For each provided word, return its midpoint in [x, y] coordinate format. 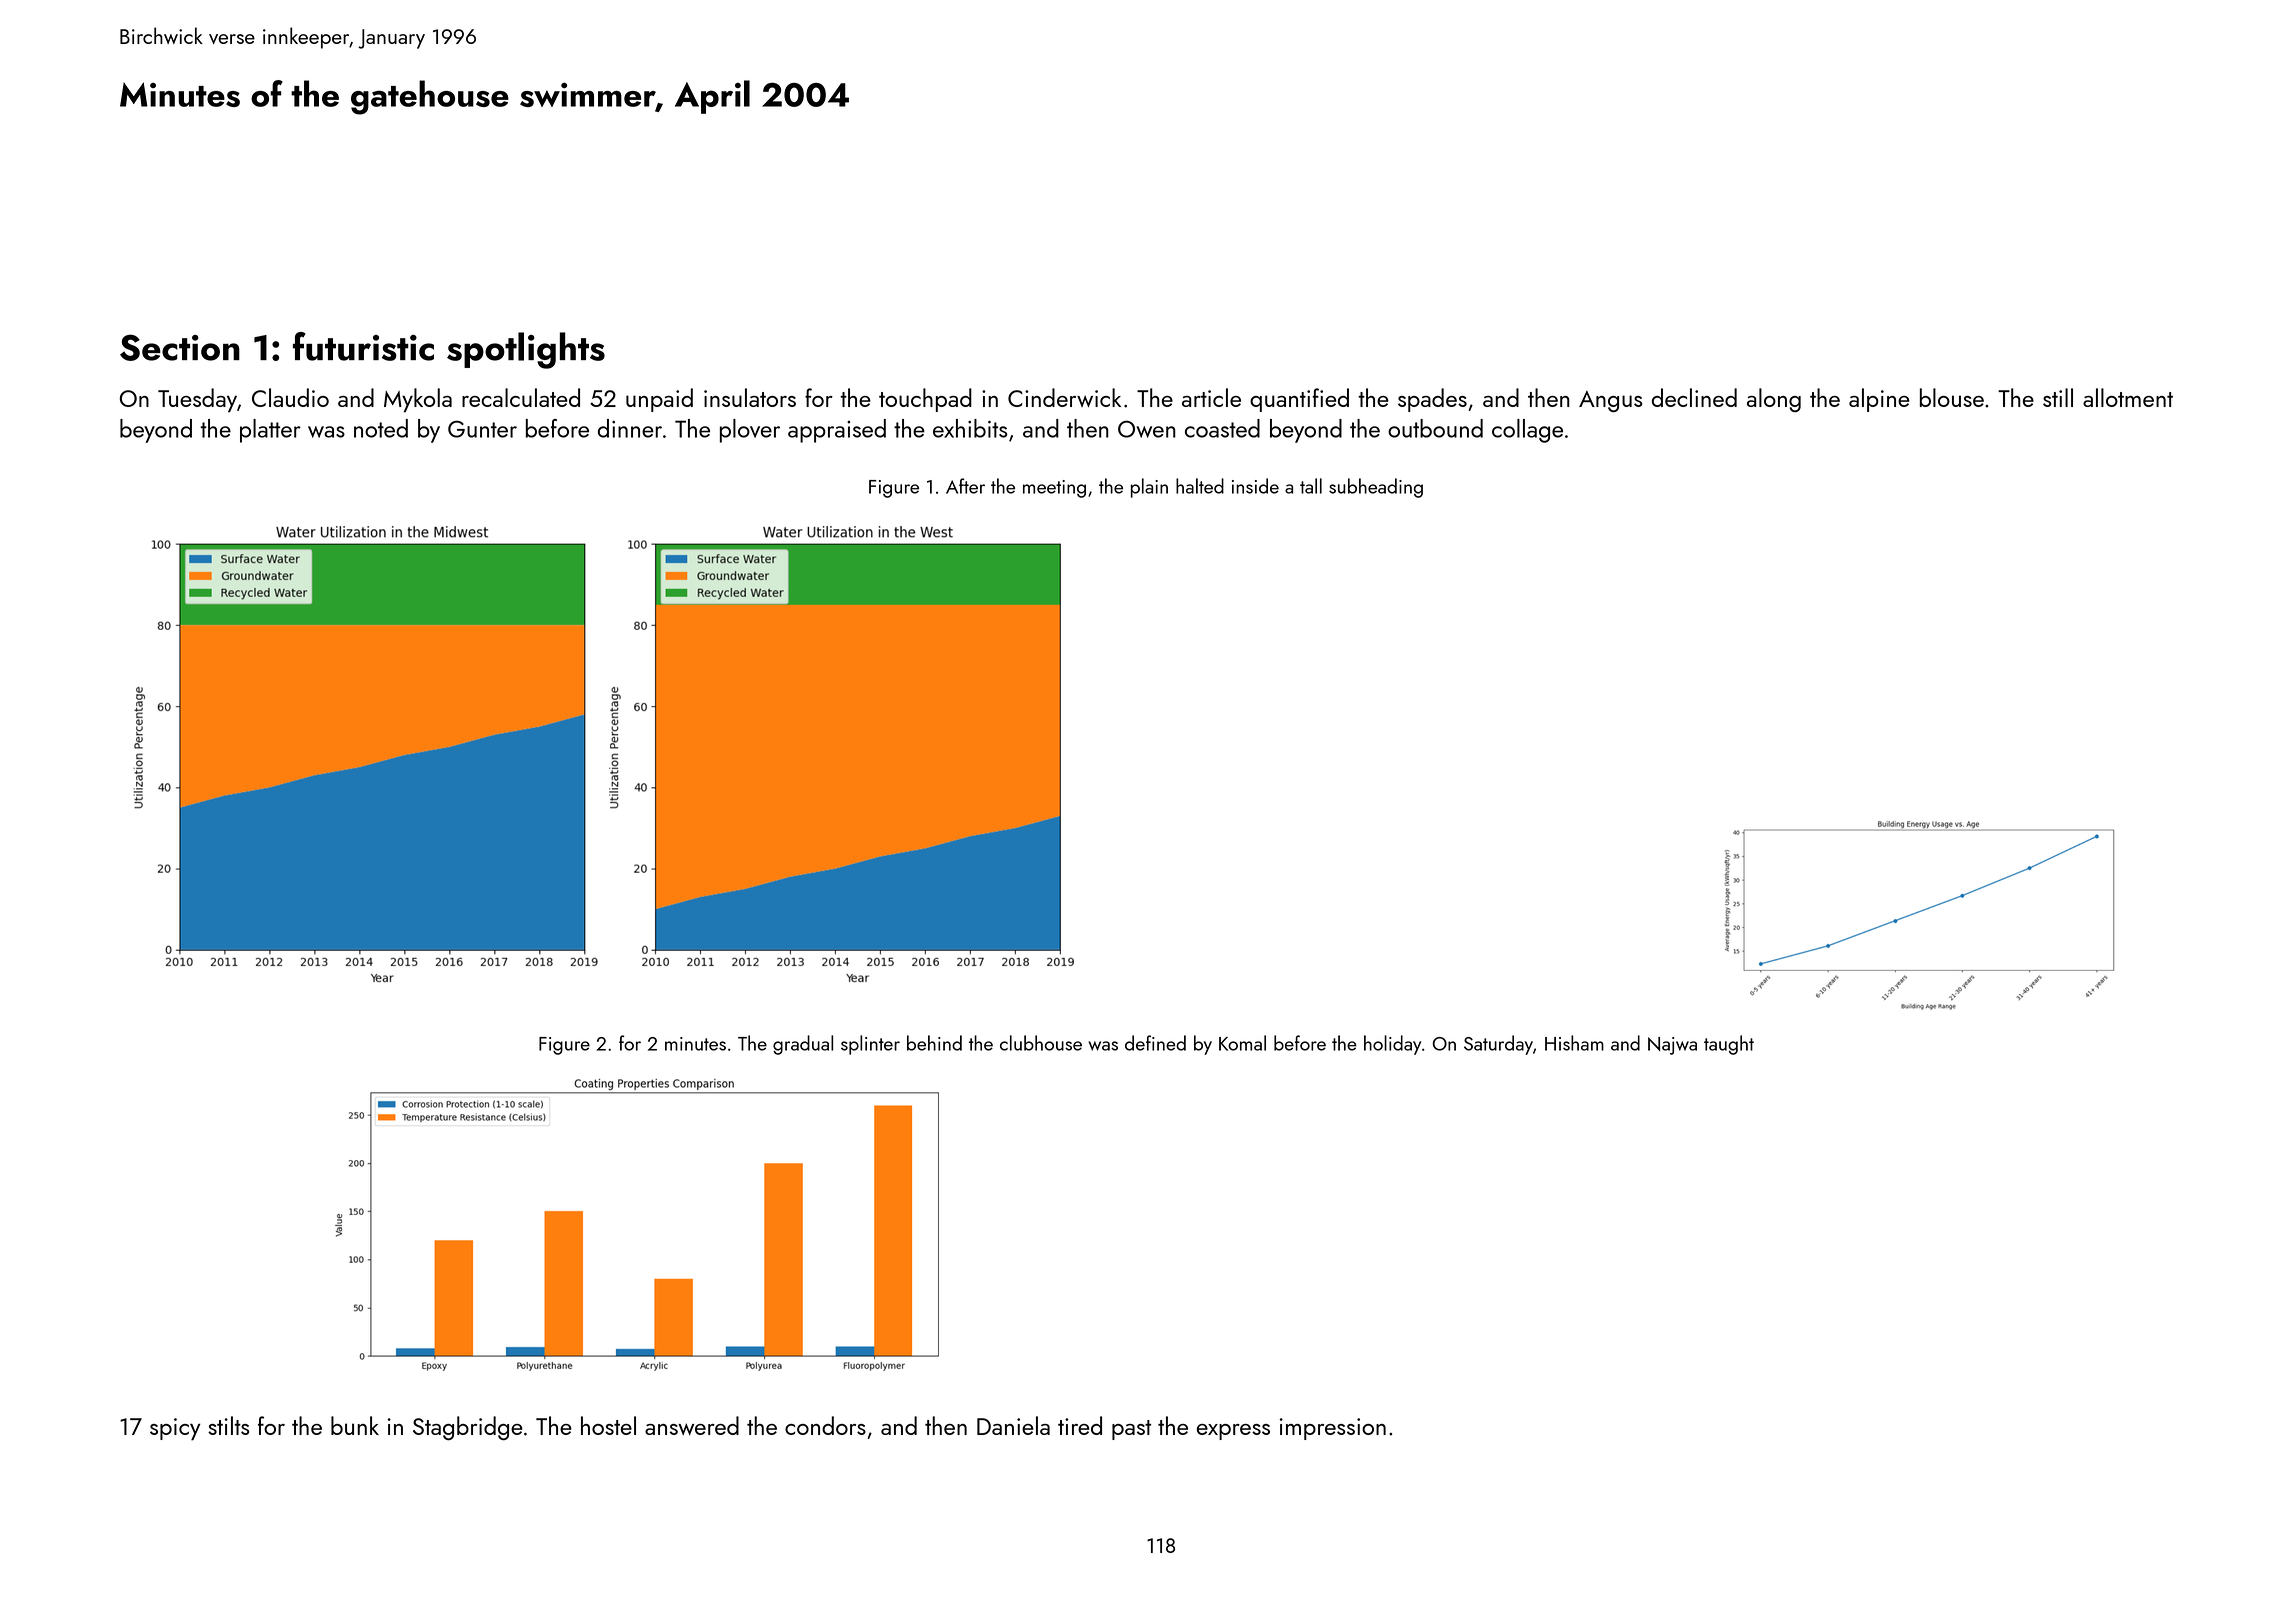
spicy [175, 1429]
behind [934, 1043]
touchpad [925, 400]
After [965, 486]
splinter [870, 1045]
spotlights [526, 350]
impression [1333, 1429]
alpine [1879, 400]
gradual [803, 1045]
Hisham [1574, 1043]
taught [1729, 1045]
